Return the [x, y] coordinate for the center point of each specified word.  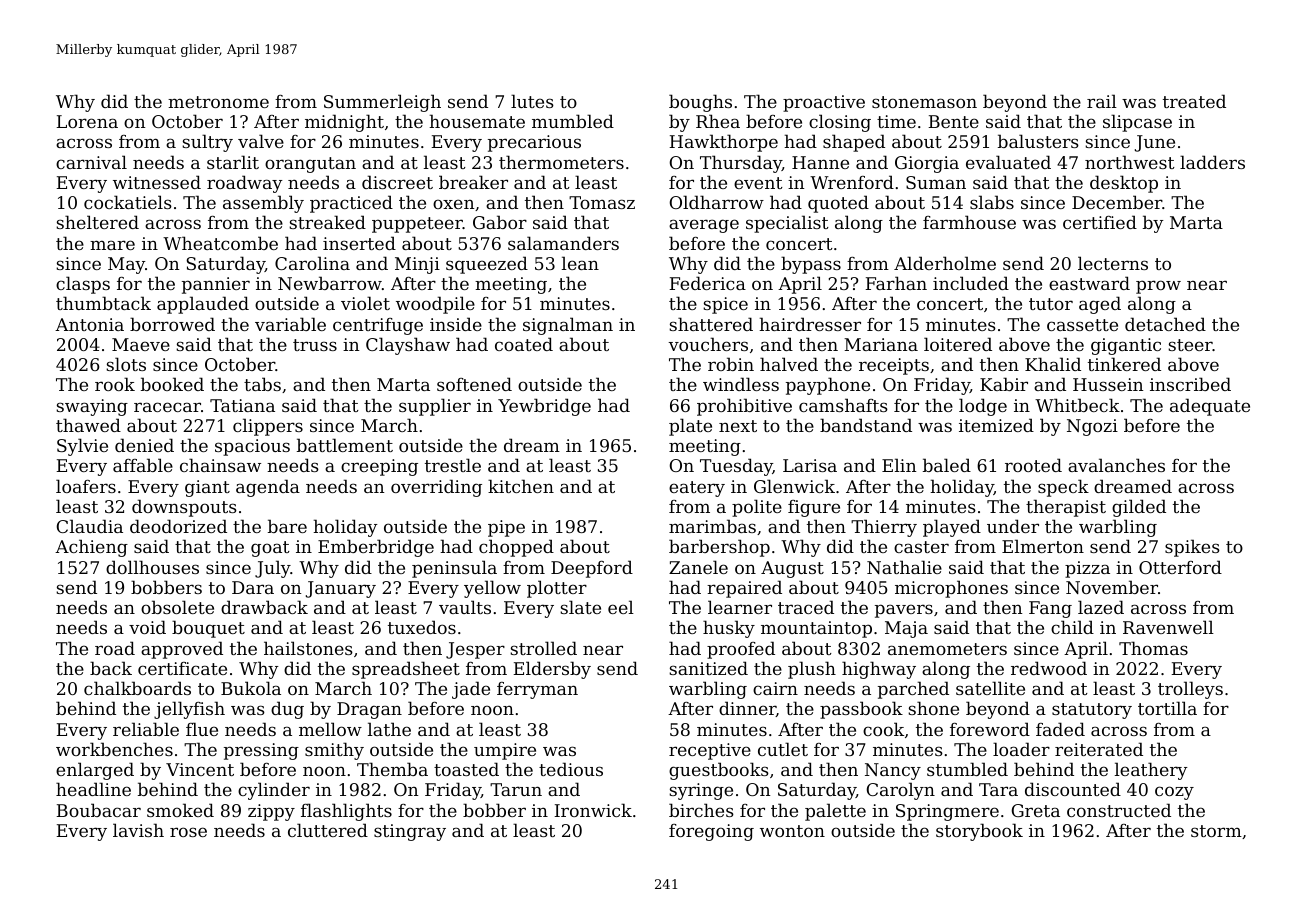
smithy [334, 751]
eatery [697, 489]
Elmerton [1043, 546]
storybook [979, 832]
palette [835, 812]
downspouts [184, 508]
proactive [824, 103]
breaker [473, 182]
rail [1102, 101]
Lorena [87, 121]
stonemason [924, 102]
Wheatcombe [220, 243]
